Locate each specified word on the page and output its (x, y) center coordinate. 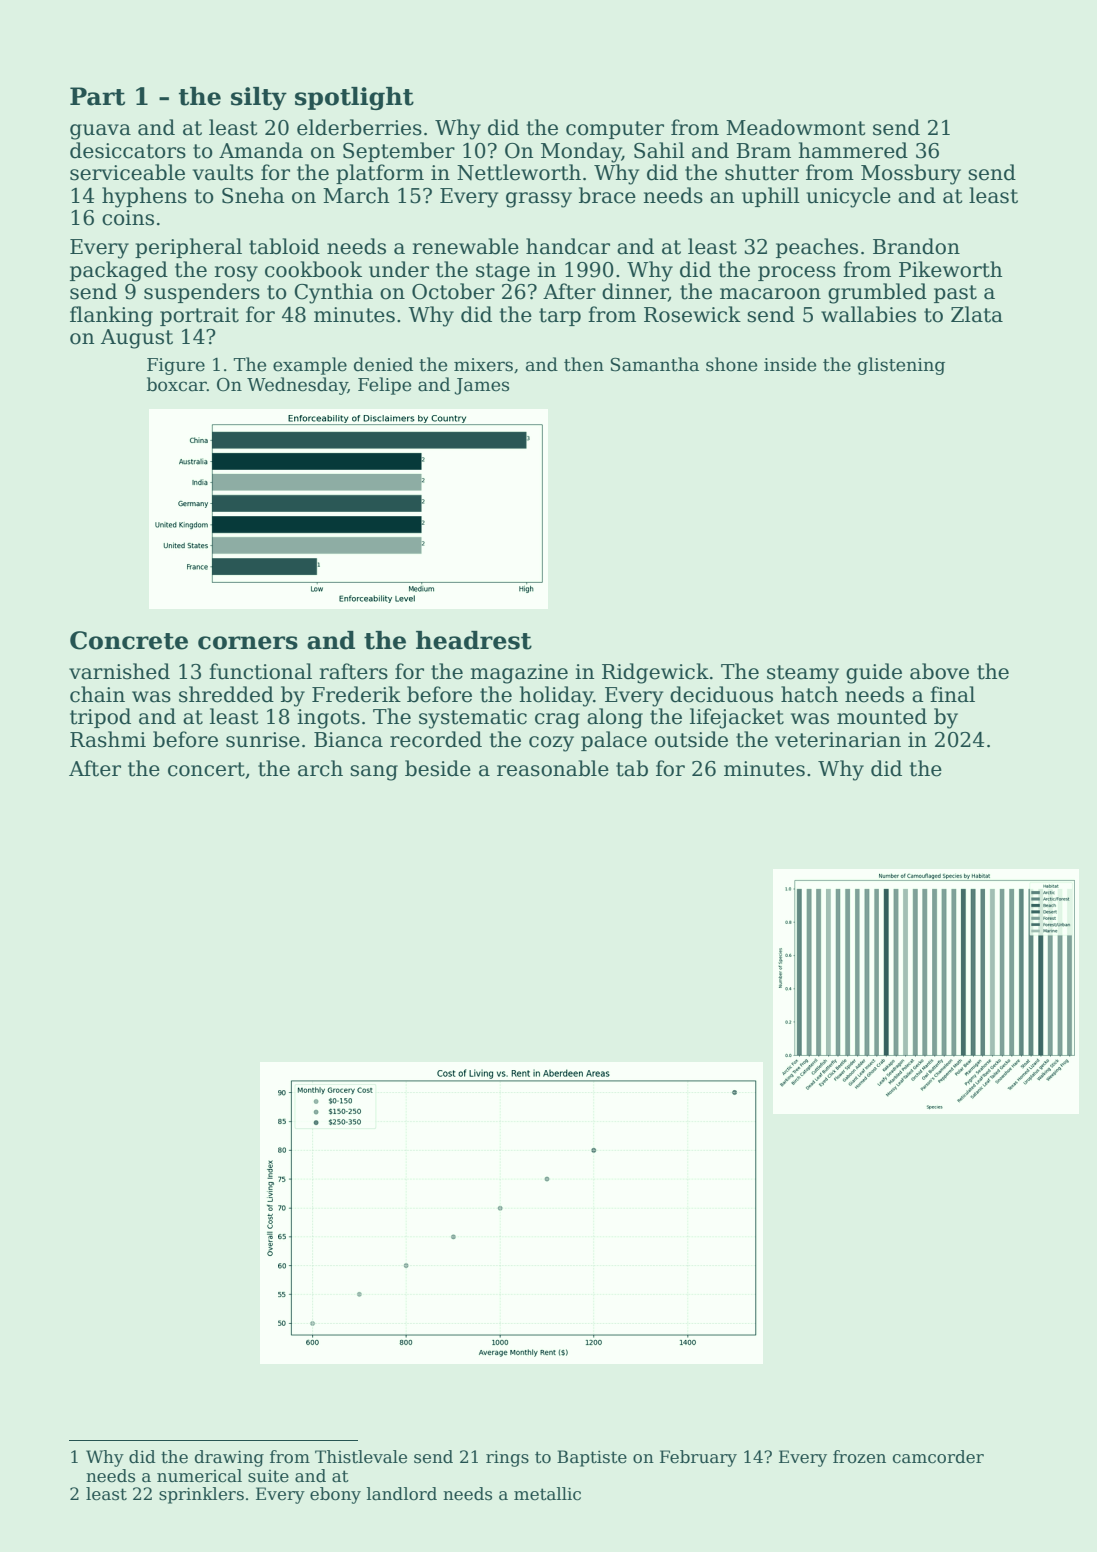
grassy (539, 200)
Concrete (129, 640)
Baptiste (592, 1458)
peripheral (188, 248)
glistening (901, 366)
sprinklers (201, 1495)
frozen (859, 1457)
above (939, 671)
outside (691, 739)
